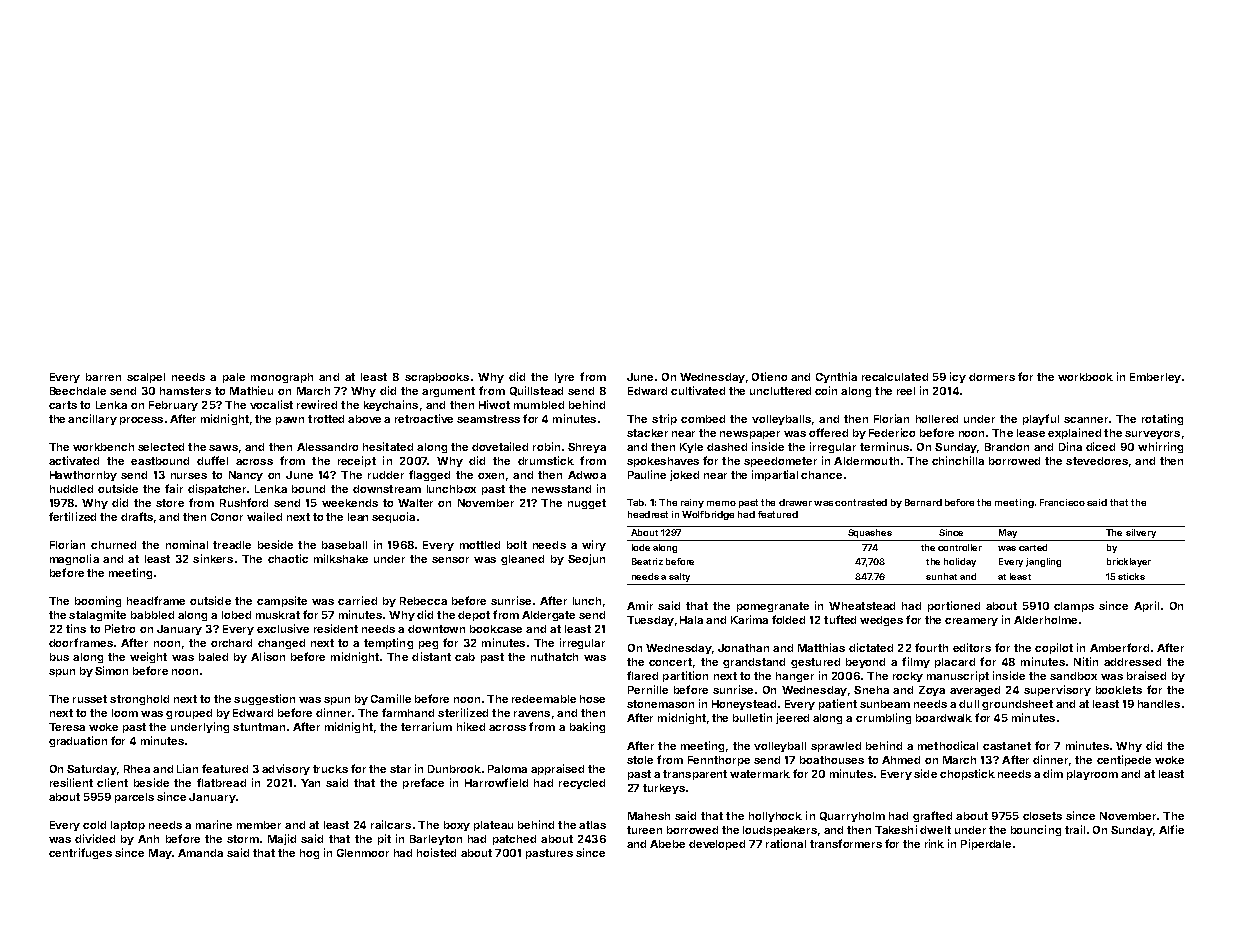 The image size is (1233, 952). Describe the element at coordinates (80, 853) in the screenshot. I see `centrifuges` at that location.
